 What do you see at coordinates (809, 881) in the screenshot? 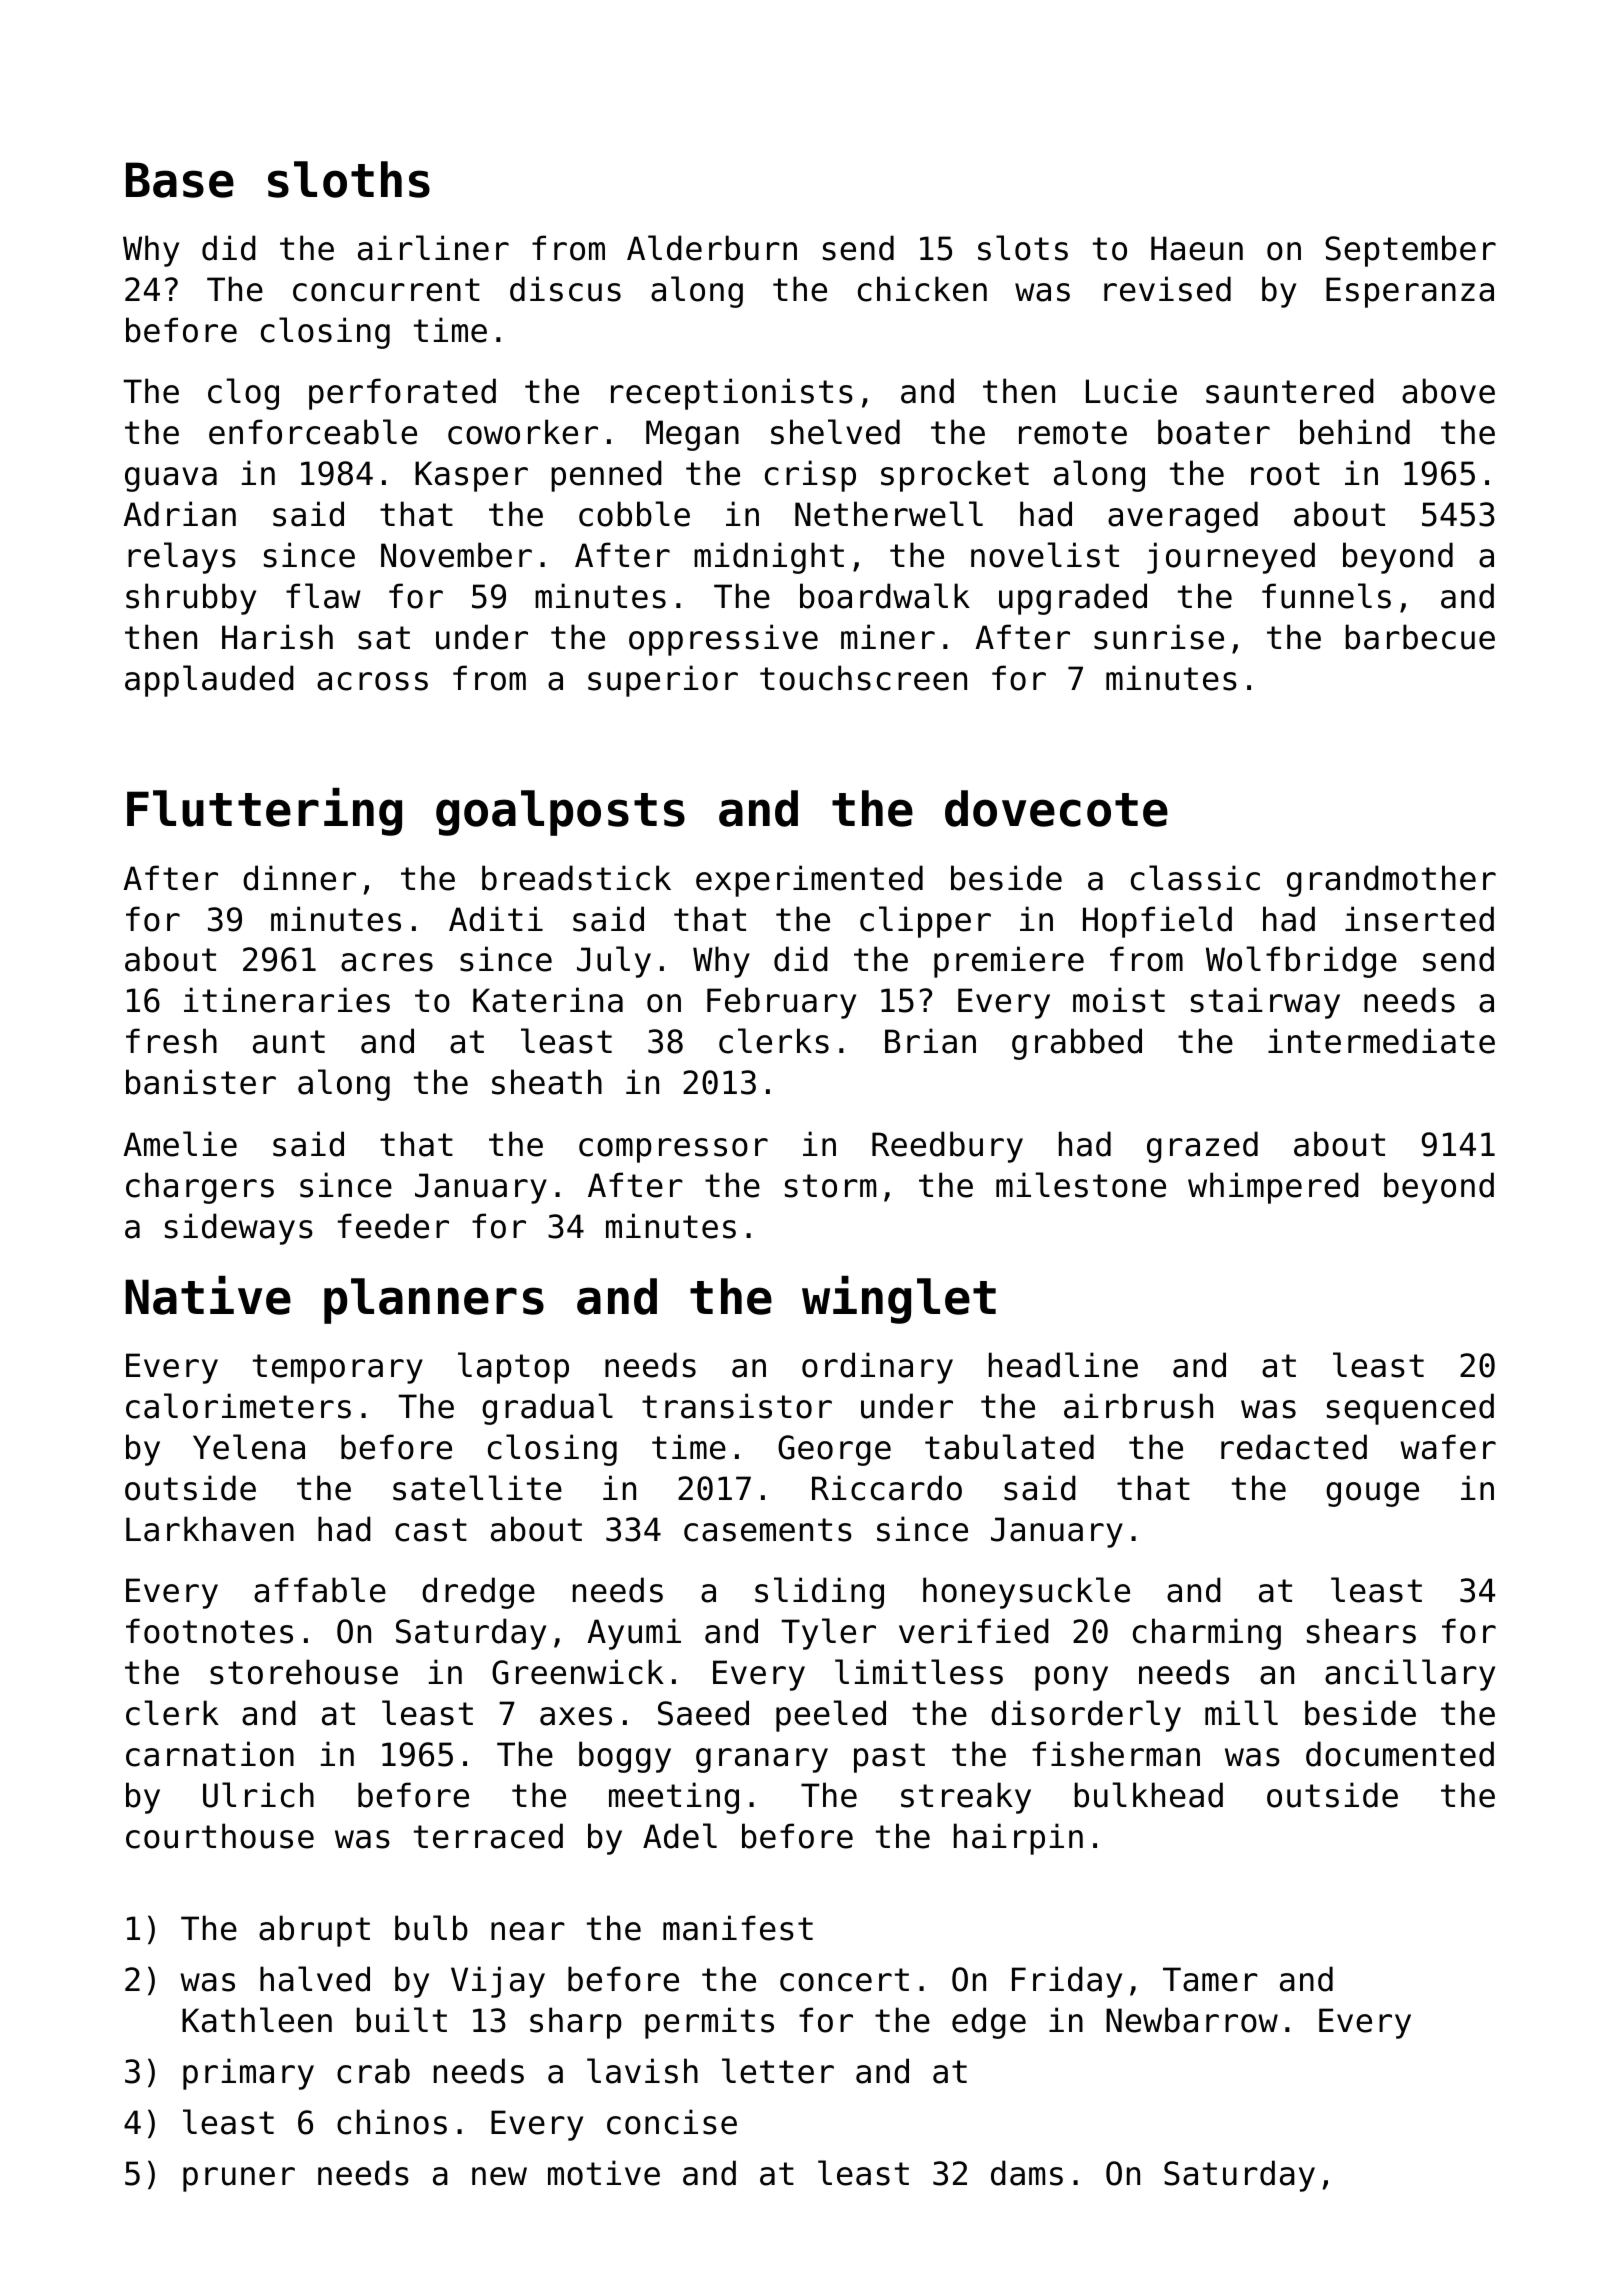
I see `experimented` at bounding box center [809, 881].
